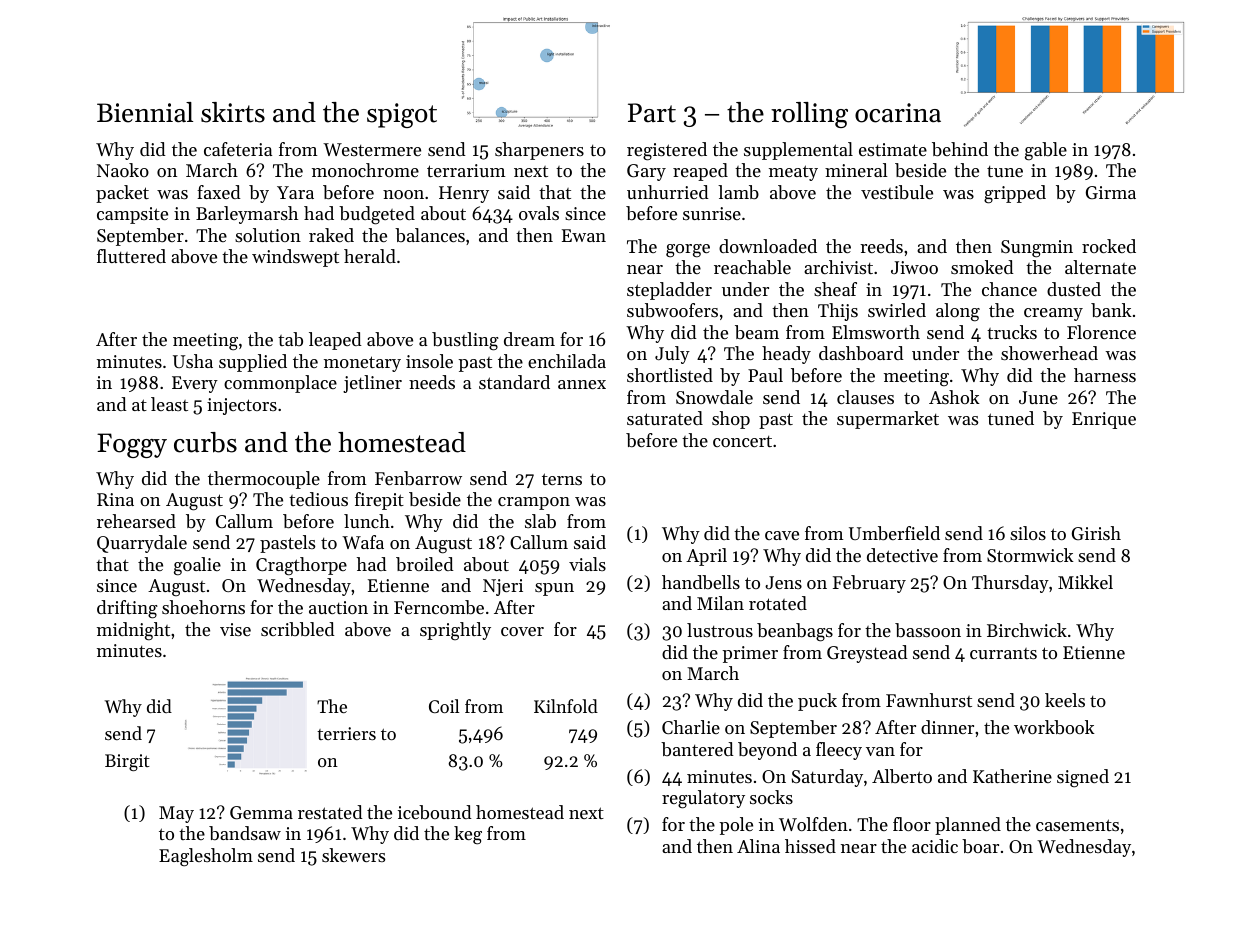 Image resolution: width=1233 pixels, height=952 pixels. Describe the element at coordinates (712, 213) in the image. I see `sunrise` at that location.
